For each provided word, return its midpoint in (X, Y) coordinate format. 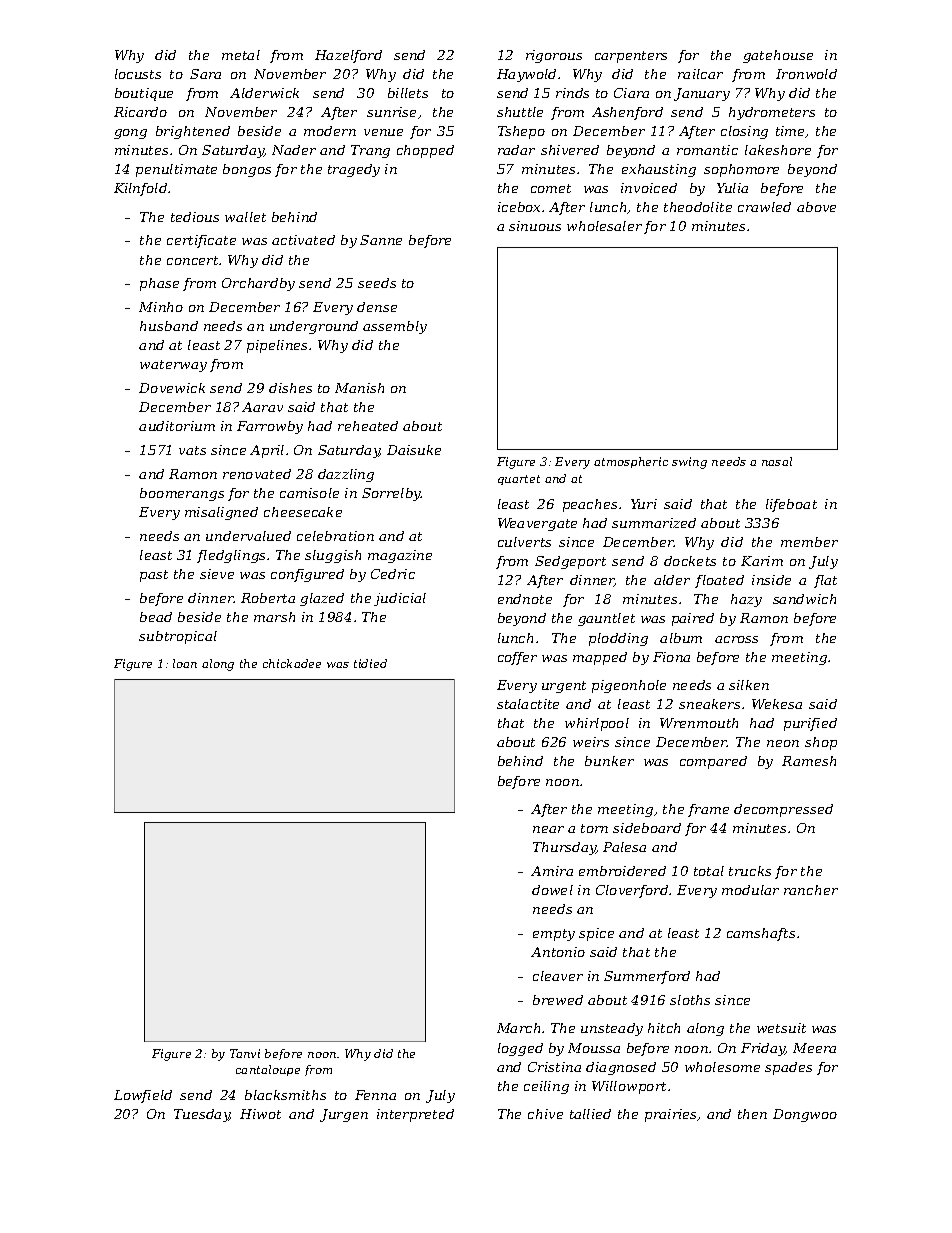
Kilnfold (140, 189)
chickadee (292, 663)
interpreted (415, 1115)
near (548, 829)
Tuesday (202, 1115)
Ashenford (627, 113)
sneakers (709, 704)
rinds (572, 93)
